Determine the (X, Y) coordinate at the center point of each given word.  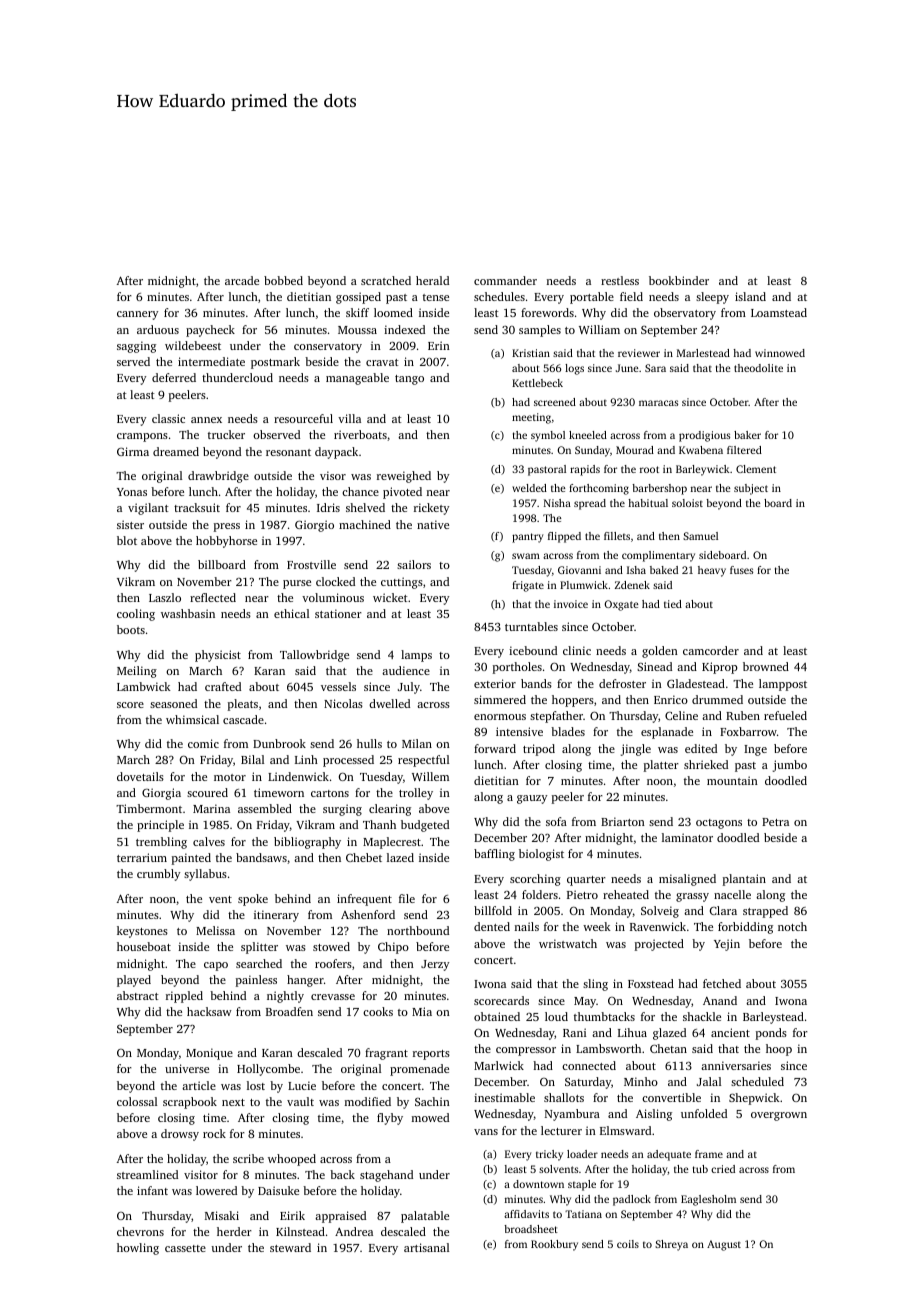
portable (592, 298)
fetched (722, 983)
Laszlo (165, 597)
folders (540, 894)
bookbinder (679, 280)
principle (160, 826)
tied (673, 604)
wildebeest (193, 345)
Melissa (215, 930)
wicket (390, 597)
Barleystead (773, 1018)
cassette (185, 1248)
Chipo (393, 948)
